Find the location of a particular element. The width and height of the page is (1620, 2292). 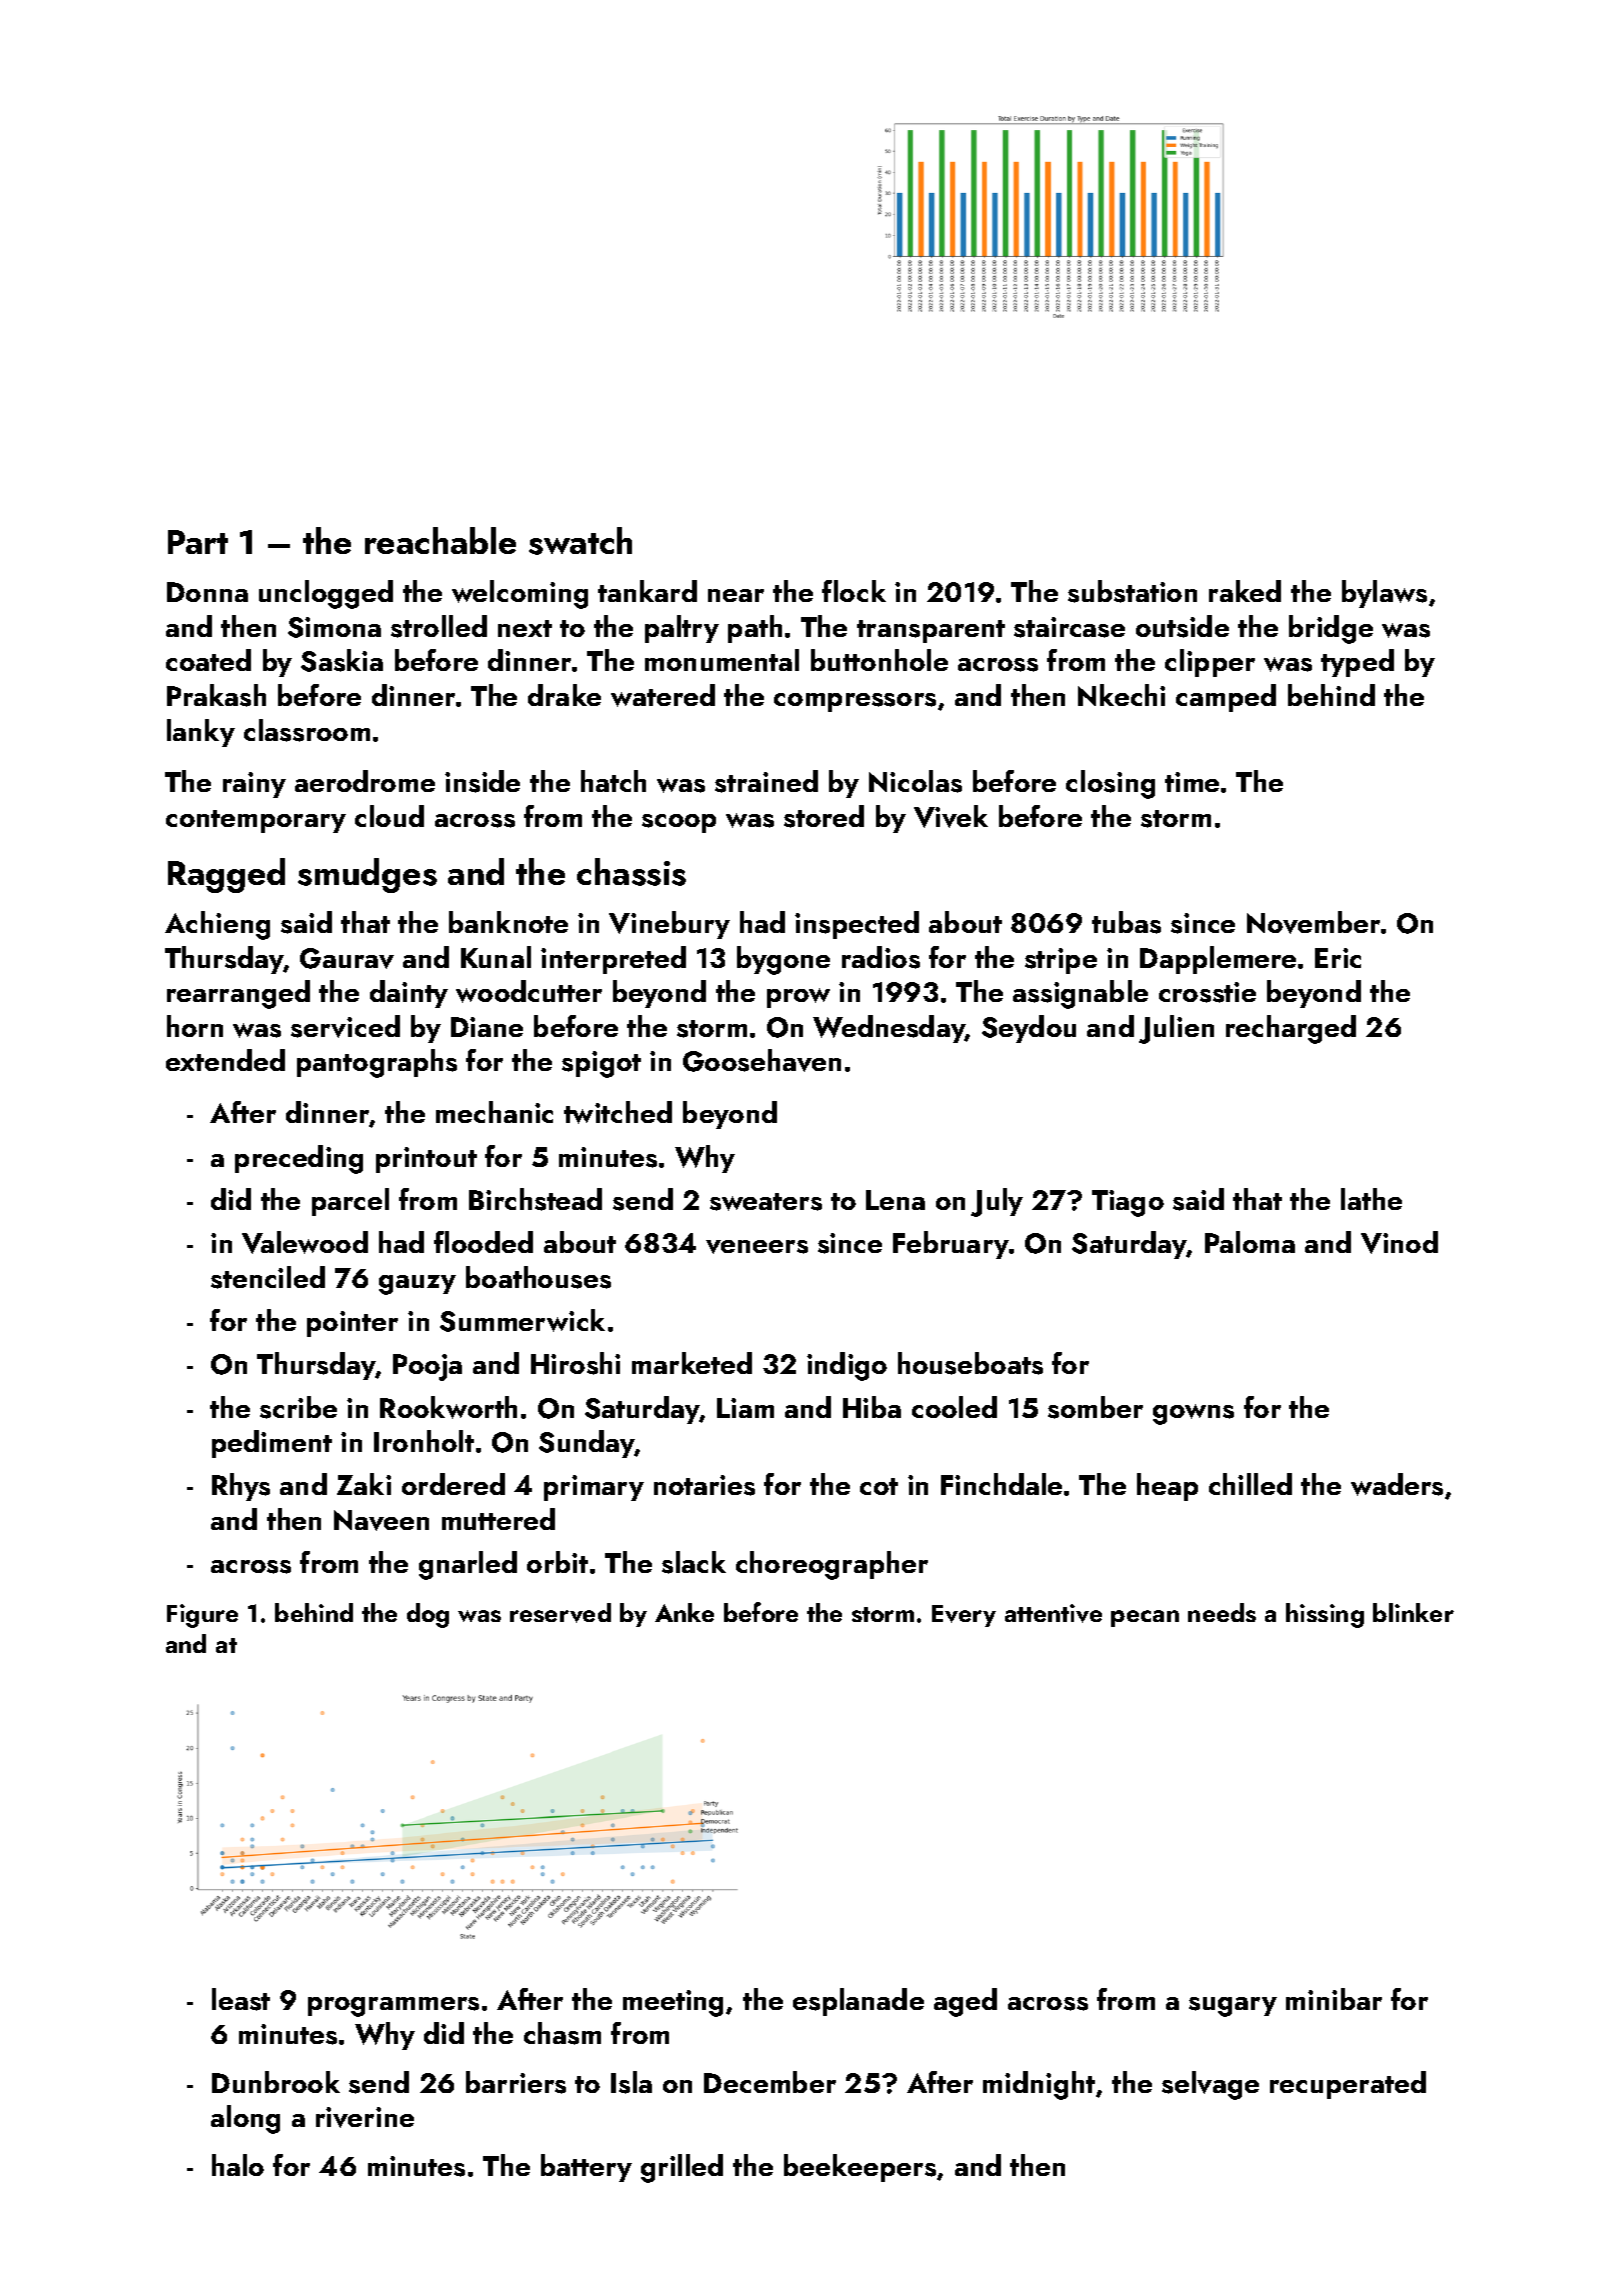

strolled is located at coordinates (439, 626).
